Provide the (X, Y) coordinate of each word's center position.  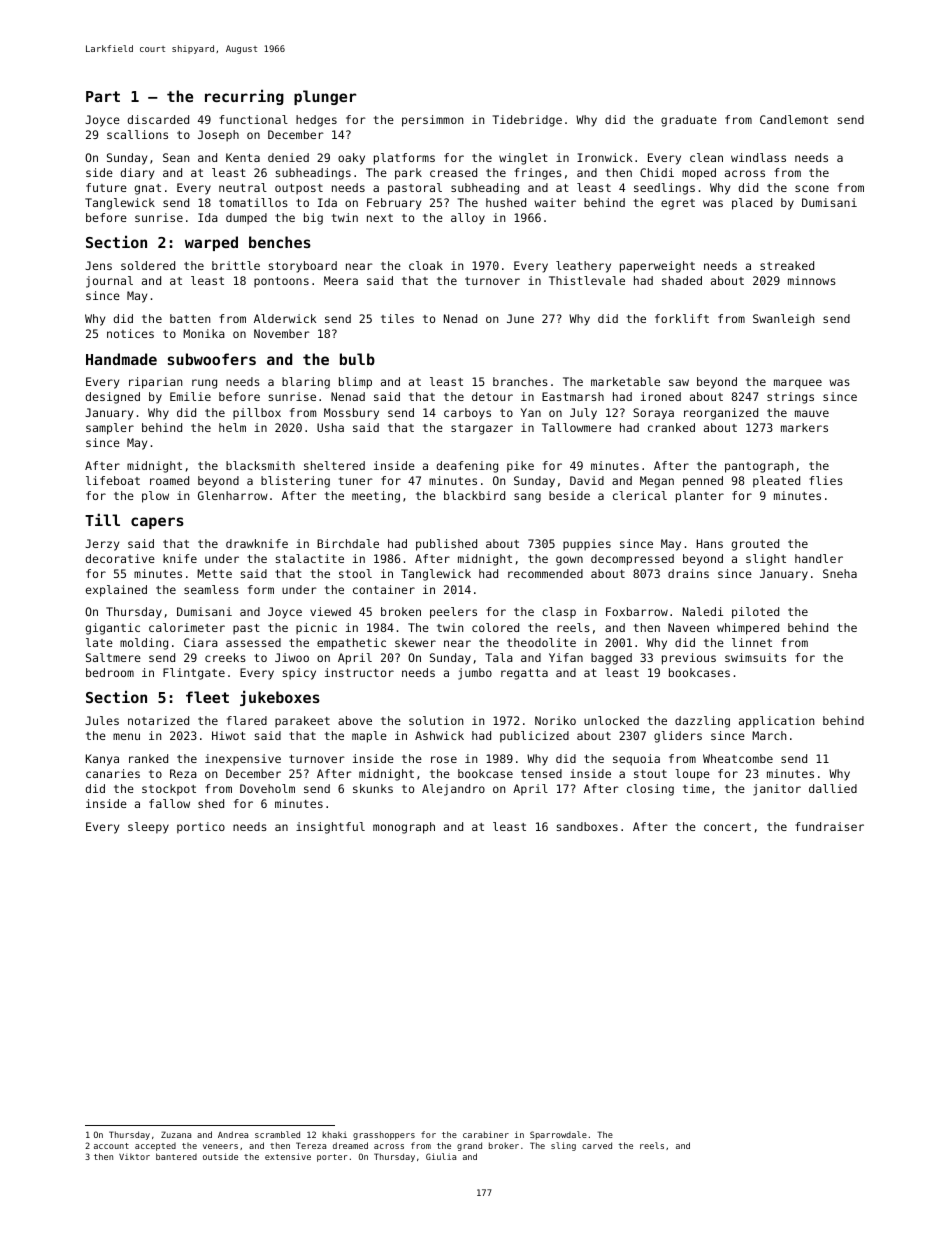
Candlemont (794, 119)
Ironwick (604, 157)
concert (727, 827)
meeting (376, 497)
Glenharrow (233, 495)
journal (109, 282)
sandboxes (587, 826)
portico (201, 828)
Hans (710, 543)
